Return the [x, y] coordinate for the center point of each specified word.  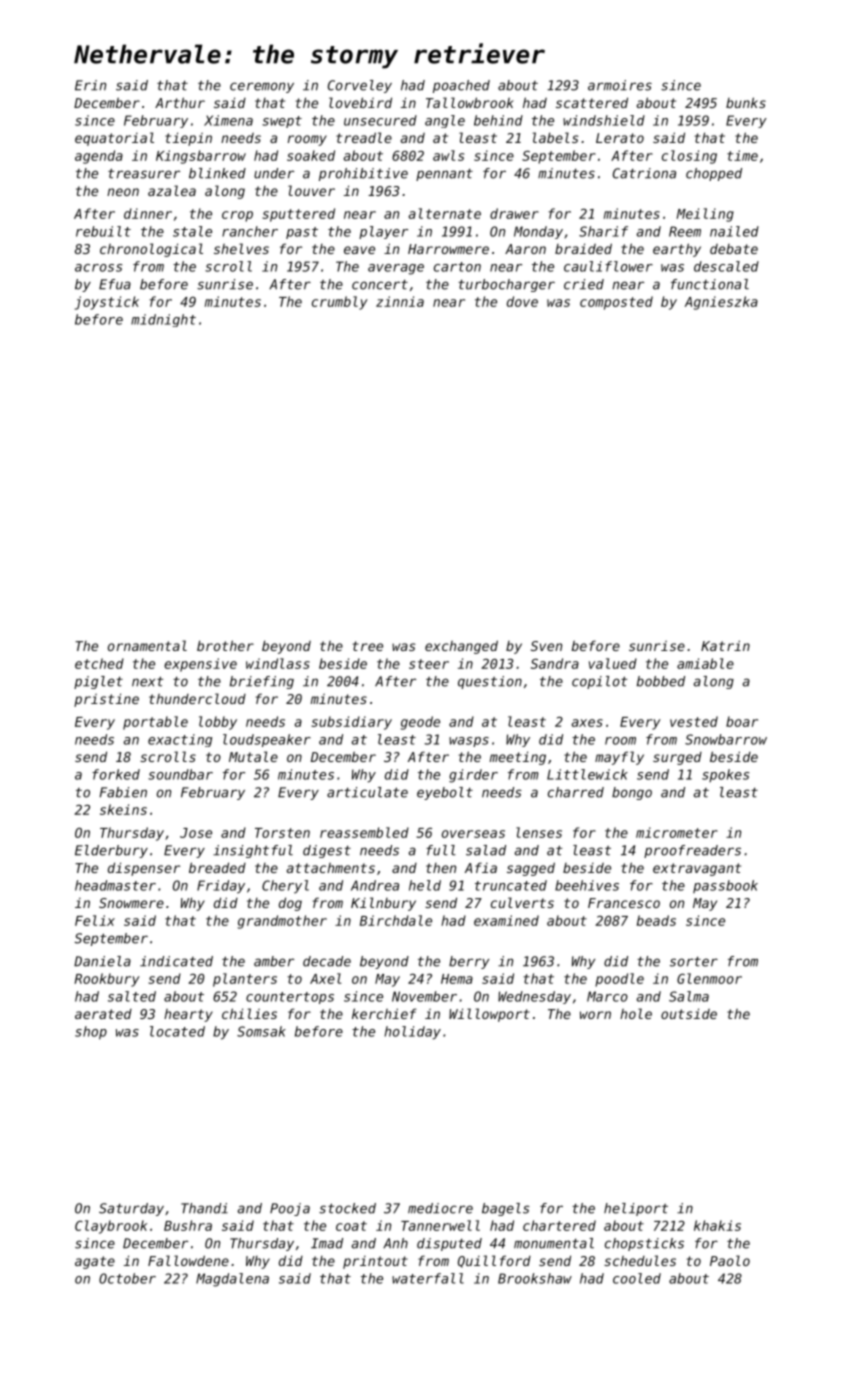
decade [327, 961]
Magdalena [232, 1280]
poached [461, 86]
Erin [90, 85]
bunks [746, 102]
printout [375, 1262]
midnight [163, 320]
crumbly [340, 303]
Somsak [261, 1031]
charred [576, 792]
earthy [677, 250]
